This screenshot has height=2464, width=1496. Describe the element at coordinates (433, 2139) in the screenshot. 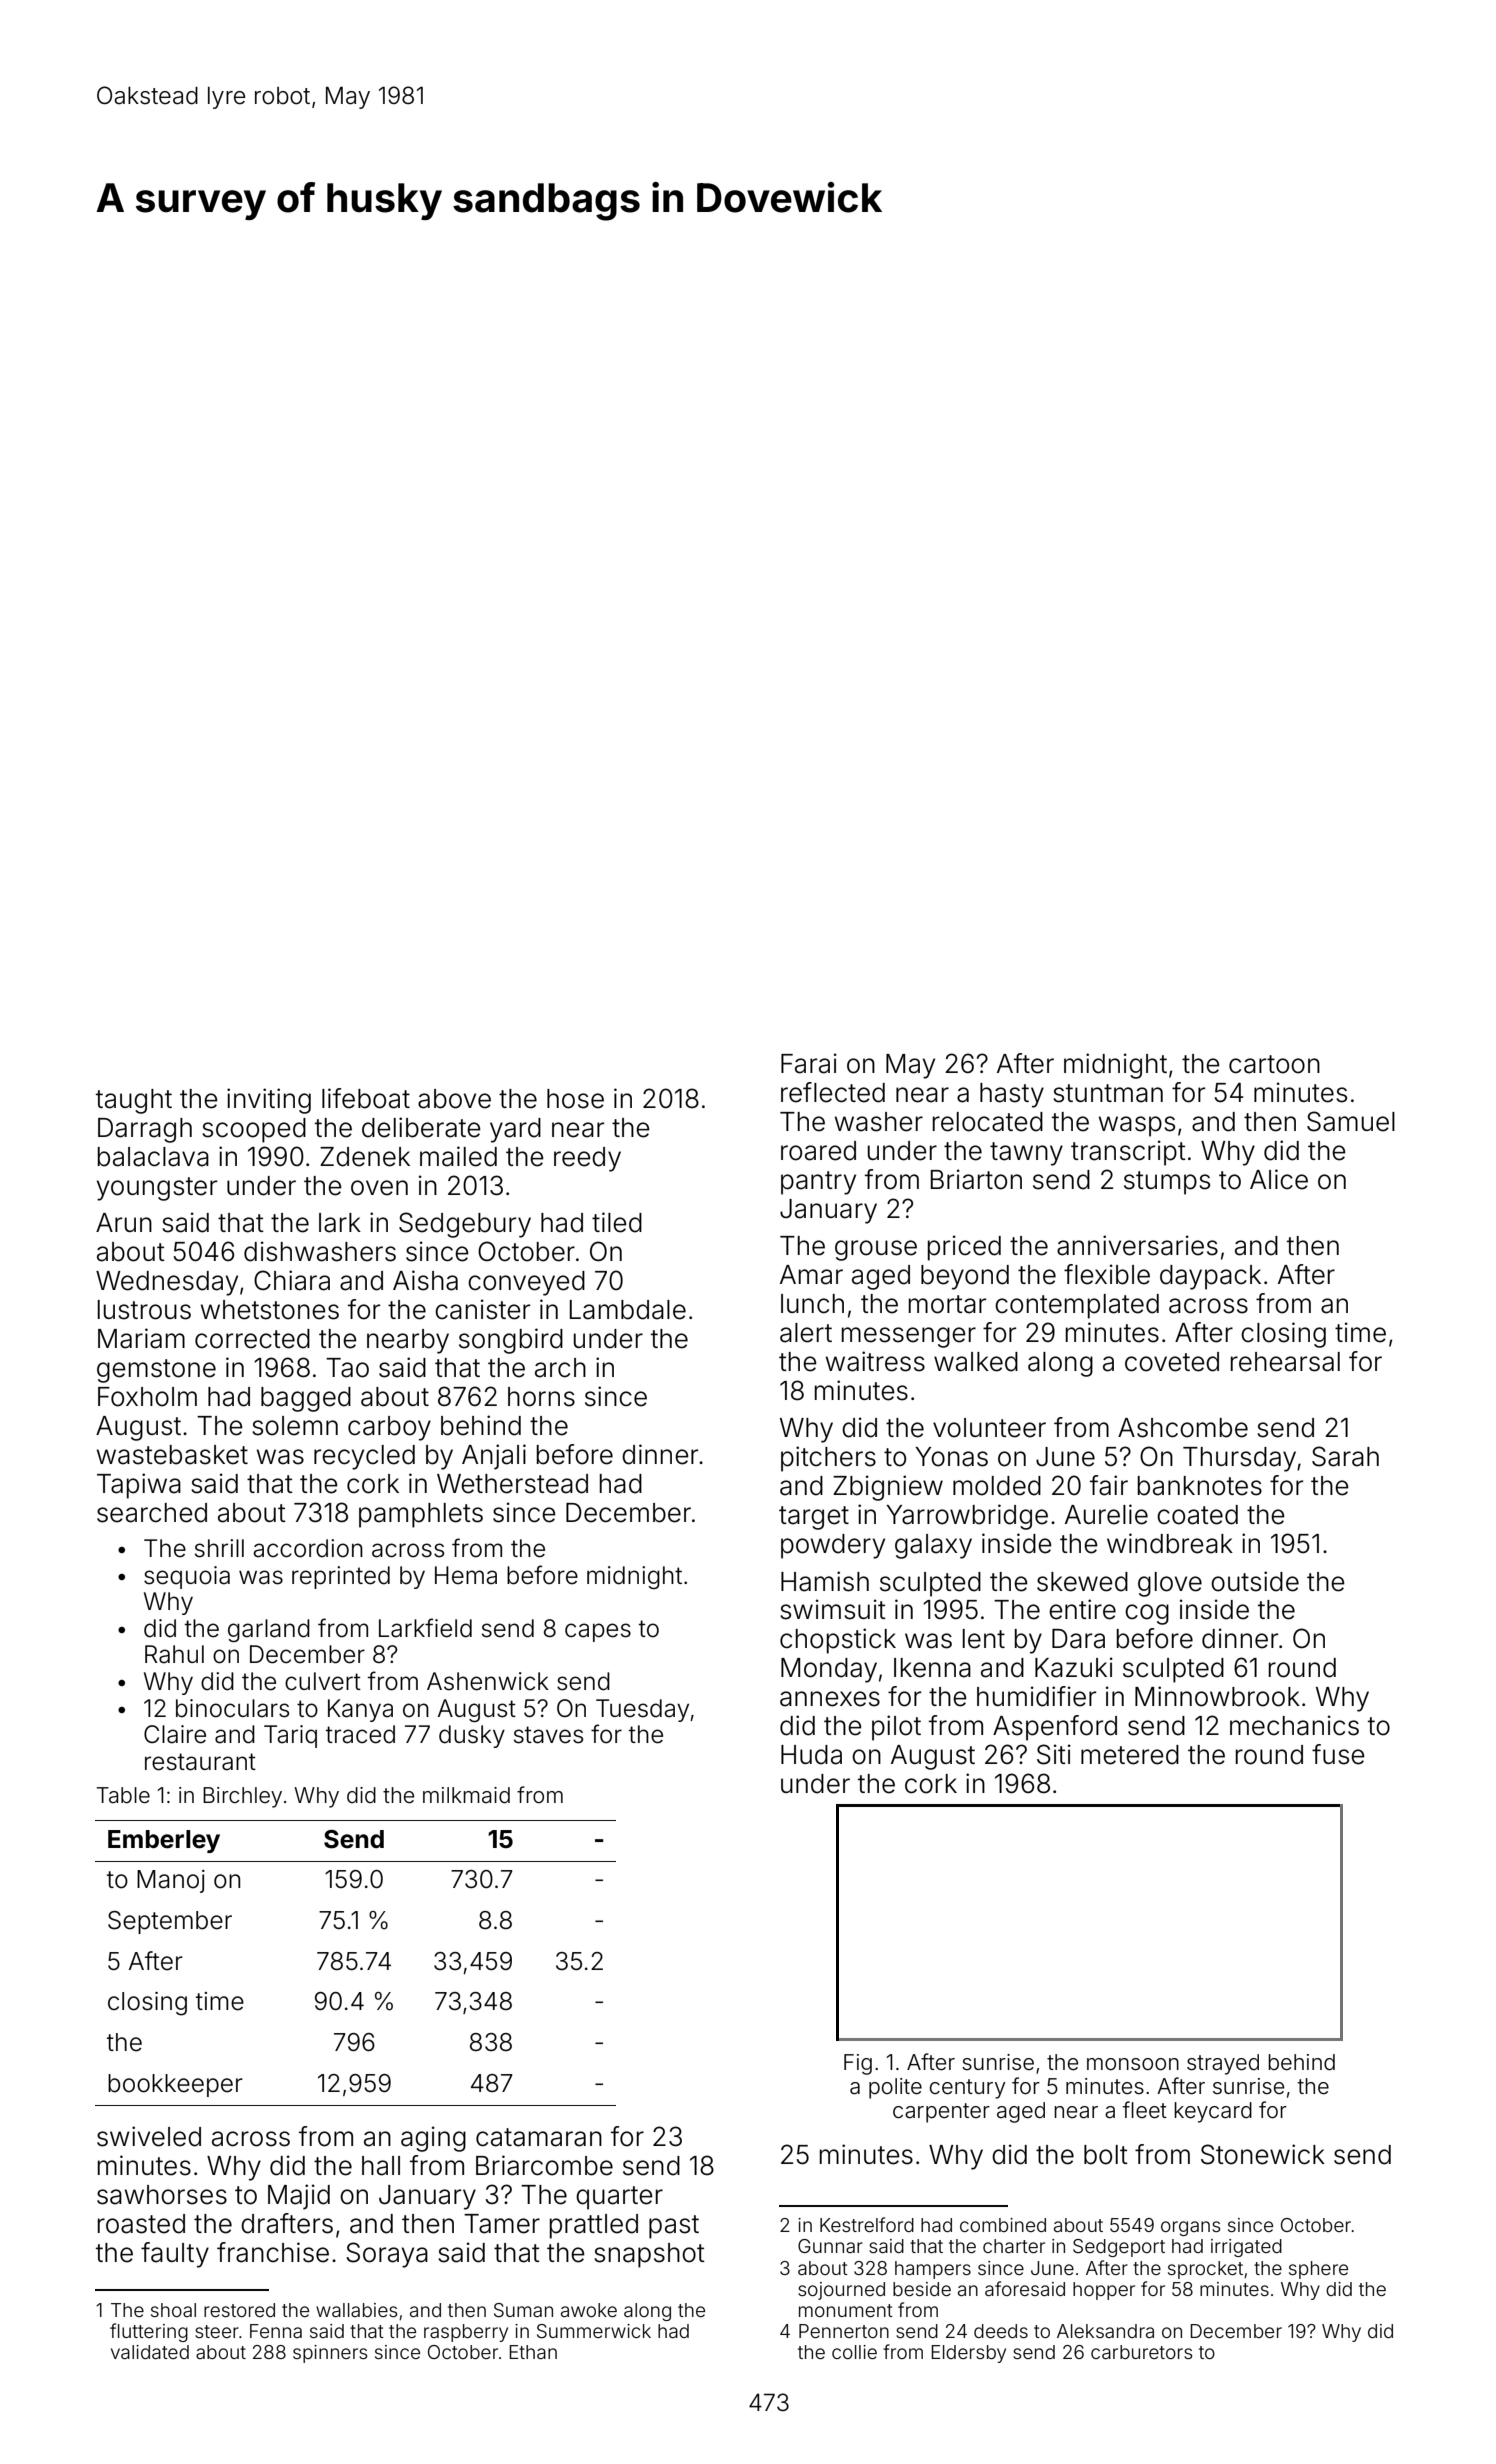

I see `aging` at that location.
